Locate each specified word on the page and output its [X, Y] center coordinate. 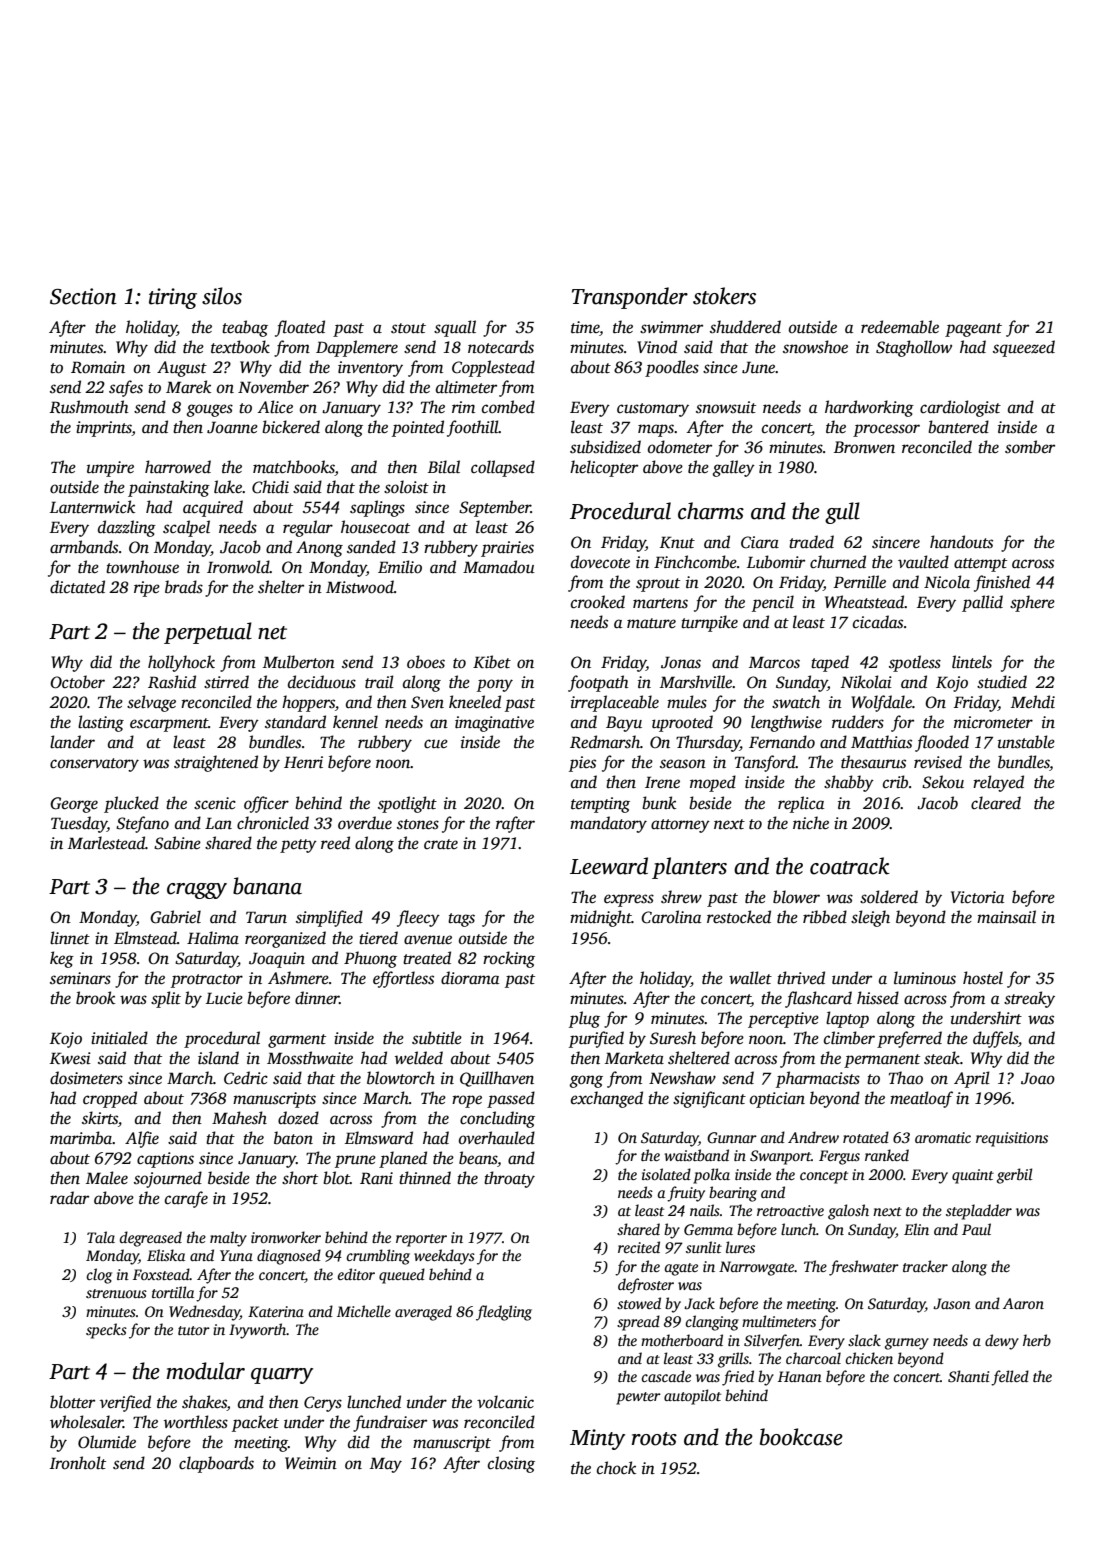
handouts [961, 542]
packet [255, 1423]
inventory [370, 369]
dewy [1002, 1342]
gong [586, 1081]
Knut [677, 542]
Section [83, 296]
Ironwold [238, 567]
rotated [866, 1137]
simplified [329, 918]
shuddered [745, 327]
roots [654, 1439]
